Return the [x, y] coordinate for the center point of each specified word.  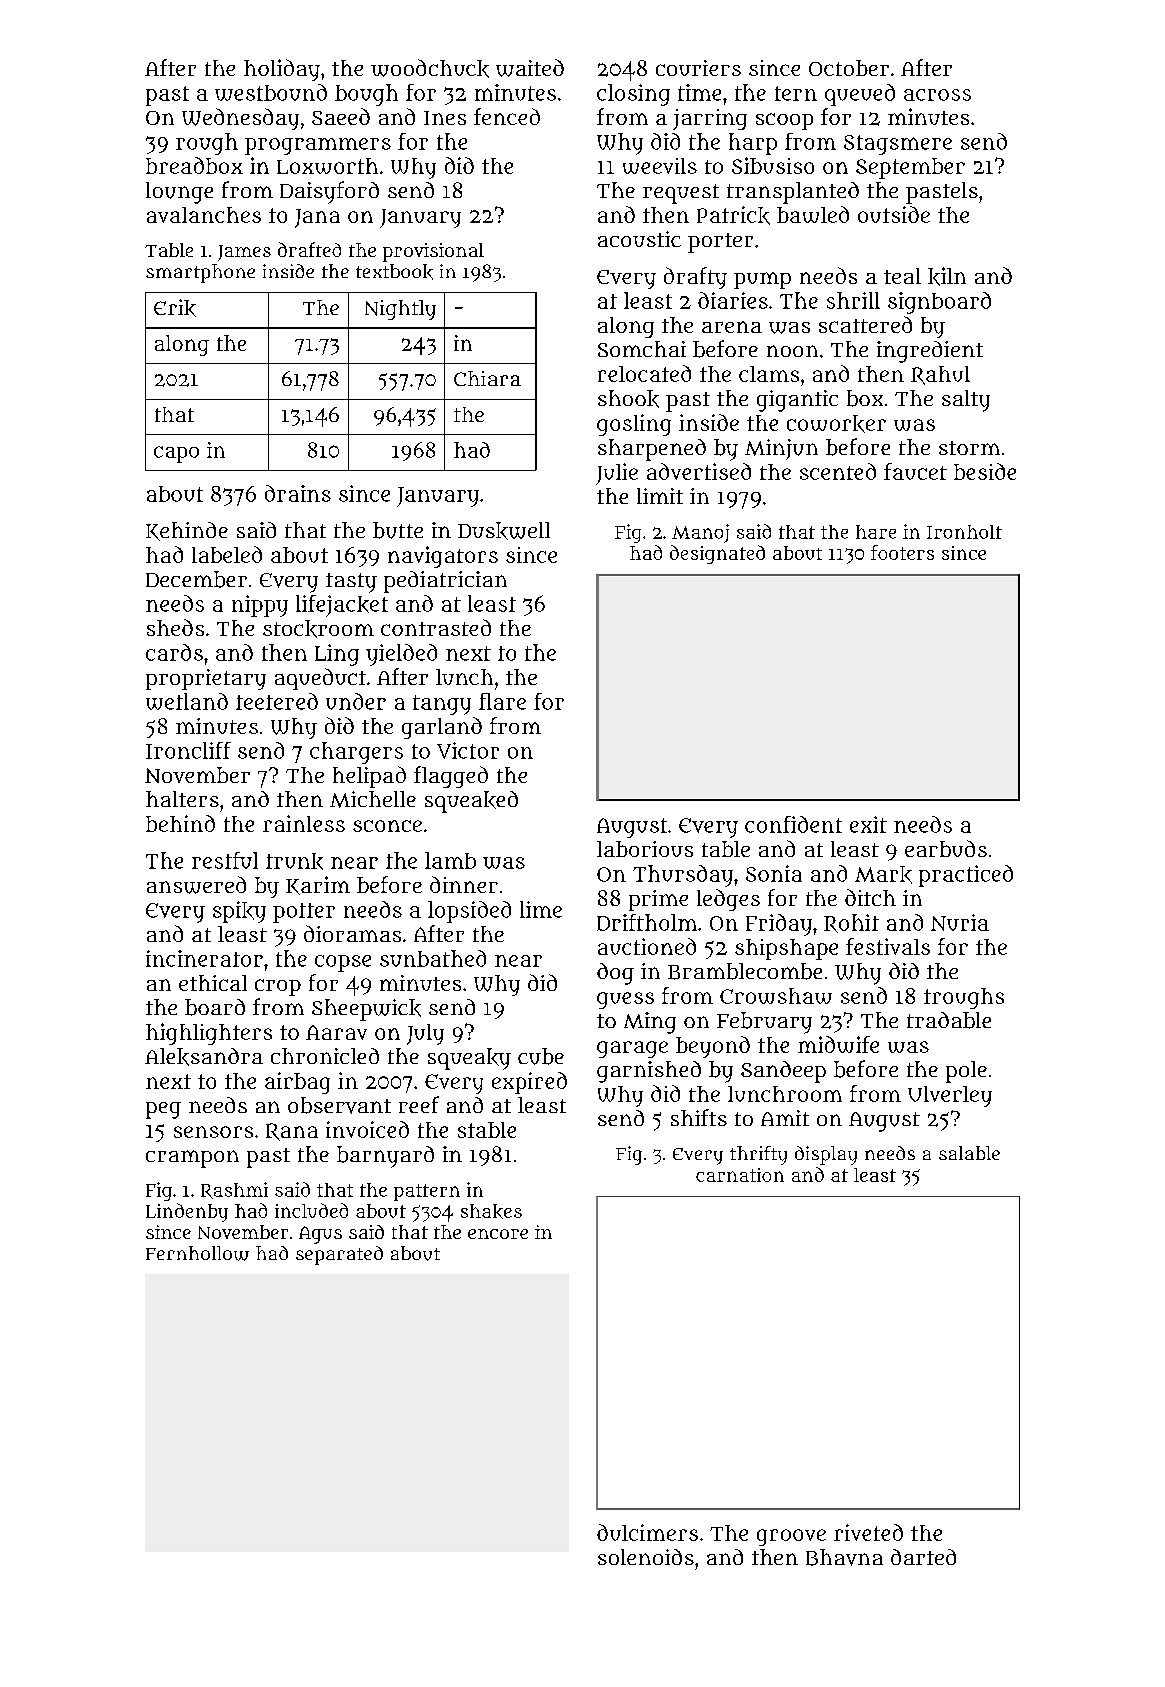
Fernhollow [197, 1253]
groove [791, 1537]
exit [868, 824]
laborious [645, 849]
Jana [317, 218]
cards [174, 652]
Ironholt [964, 532]
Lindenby [187, 1212]
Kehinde [187, 531]
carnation [740, 1175]
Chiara [487, 378]
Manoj [700, 533]
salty [966, 401]
